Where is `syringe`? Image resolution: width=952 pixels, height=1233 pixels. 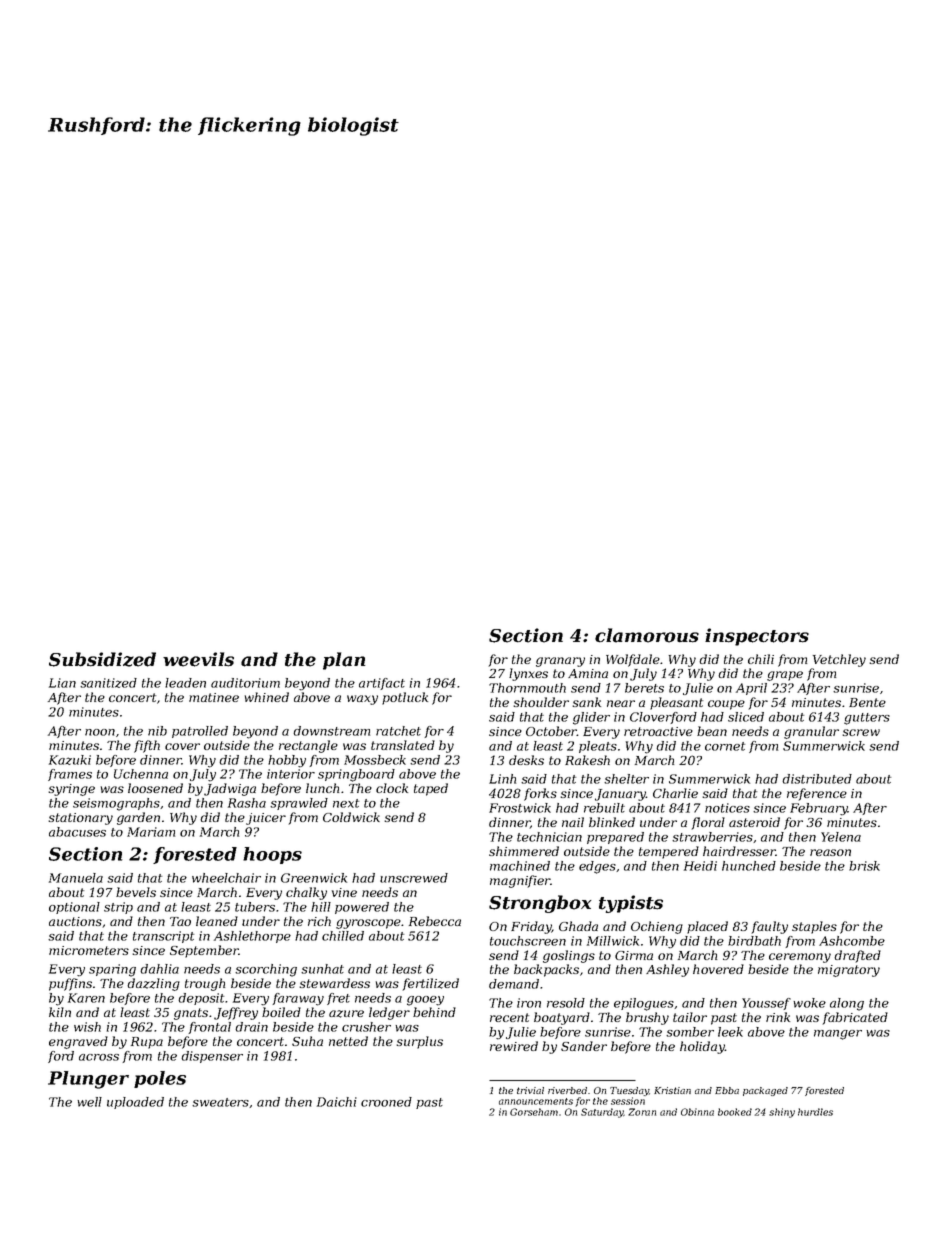
syringe is located at coordinates (71, 790).
